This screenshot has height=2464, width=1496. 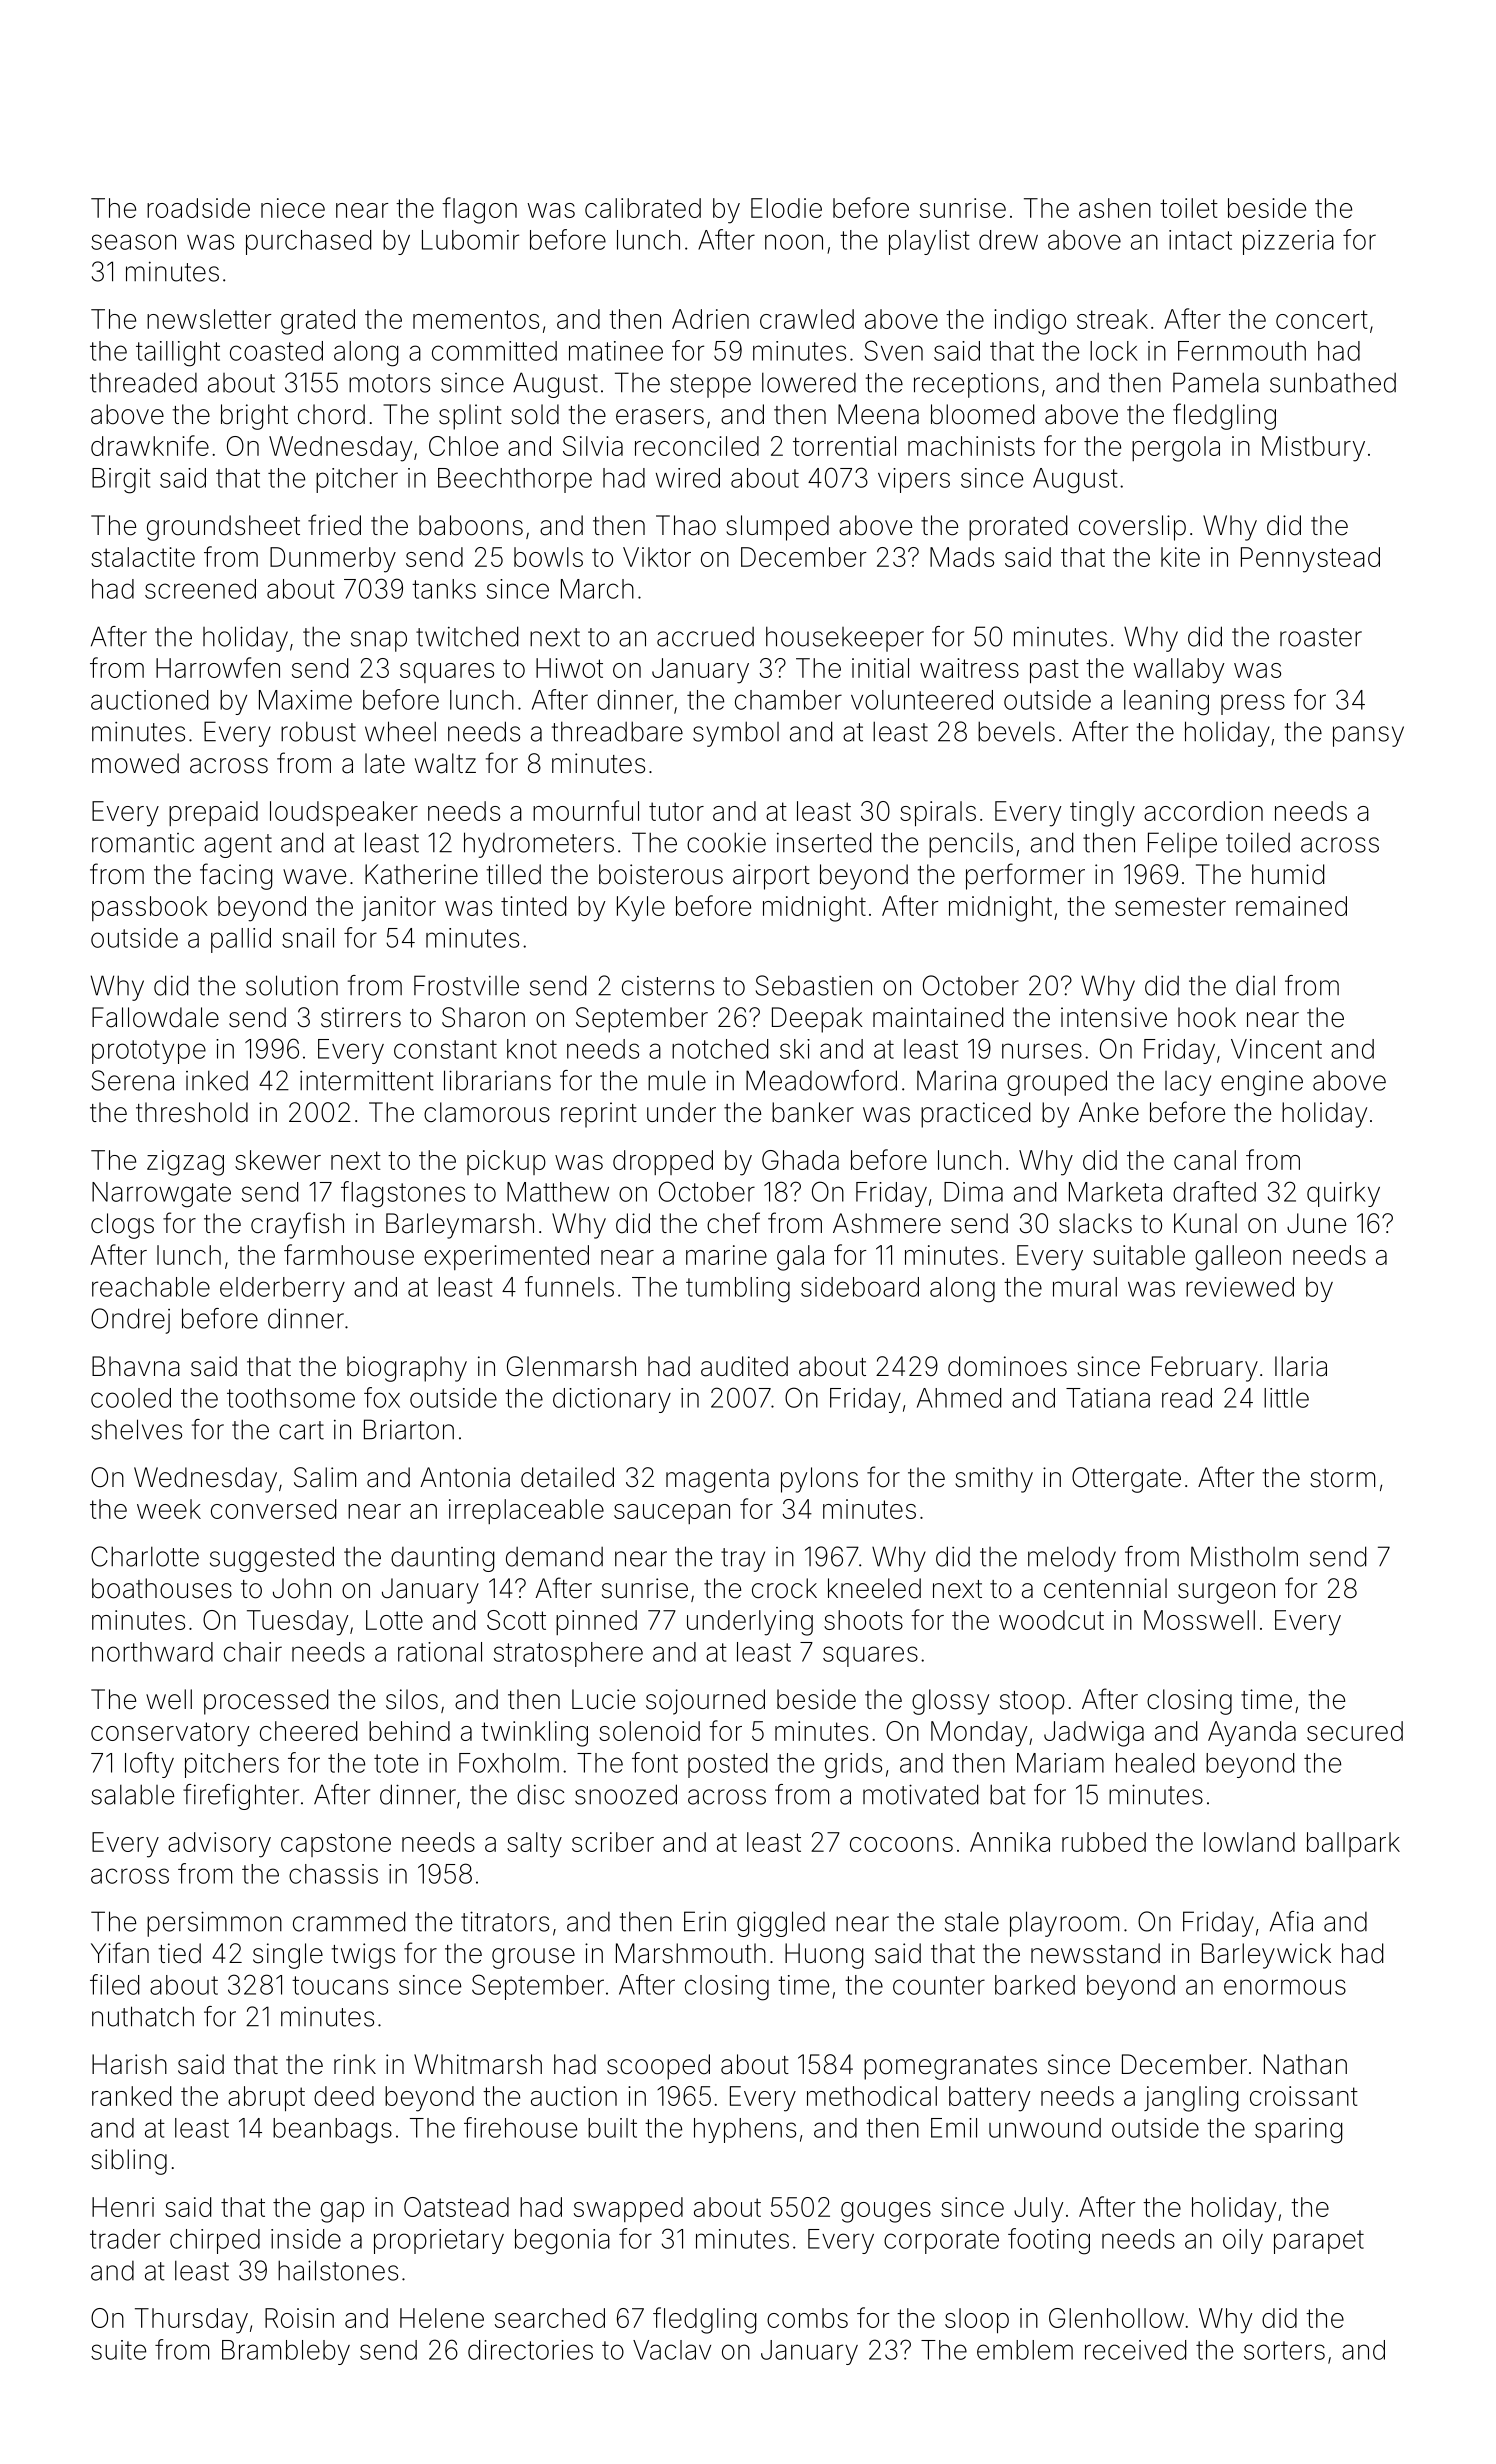 I want to click on Pennystead, so click(x=1310, y=560).
